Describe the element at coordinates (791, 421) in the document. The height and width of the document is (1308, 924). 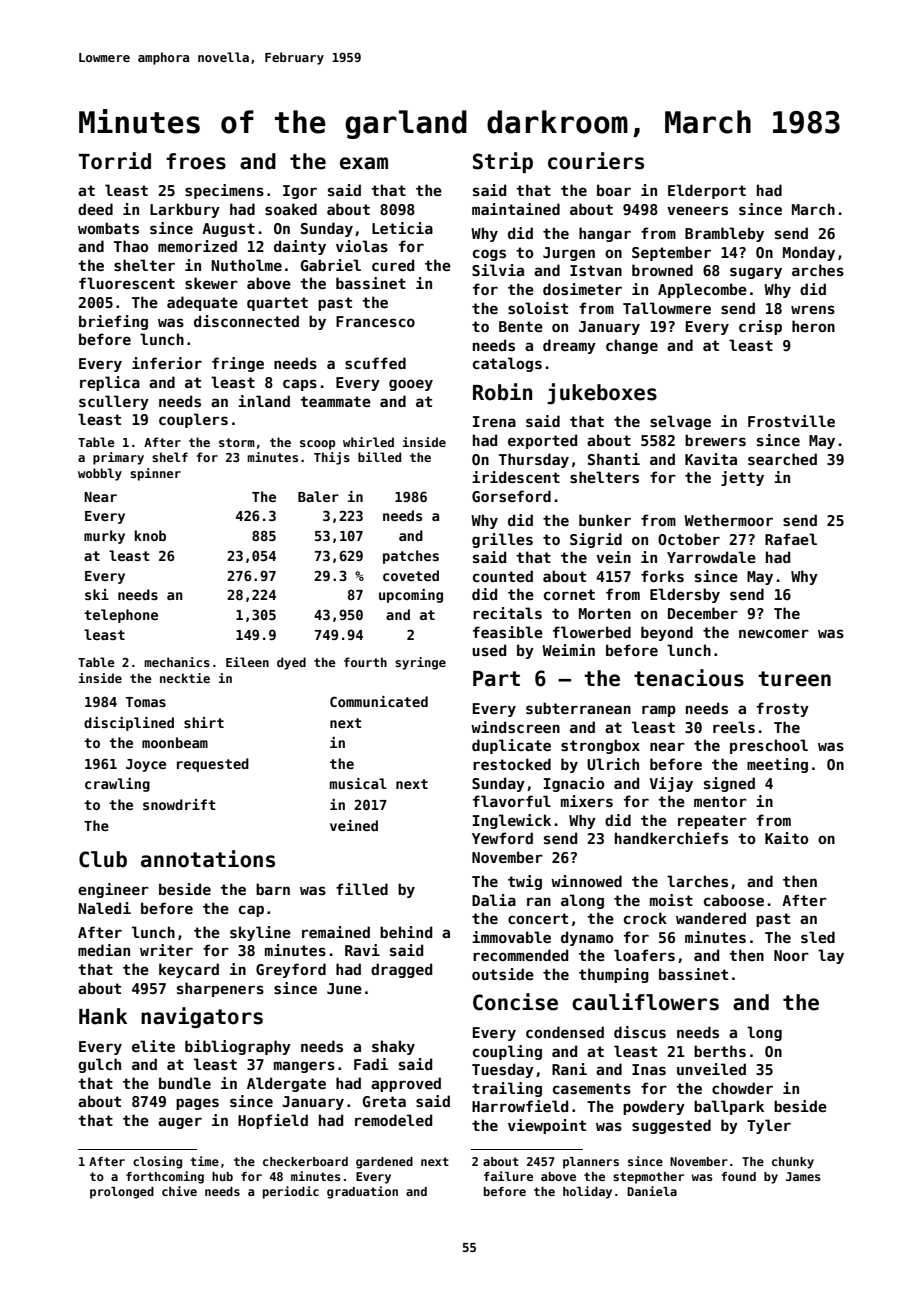
I see `Frostville` at that location.
